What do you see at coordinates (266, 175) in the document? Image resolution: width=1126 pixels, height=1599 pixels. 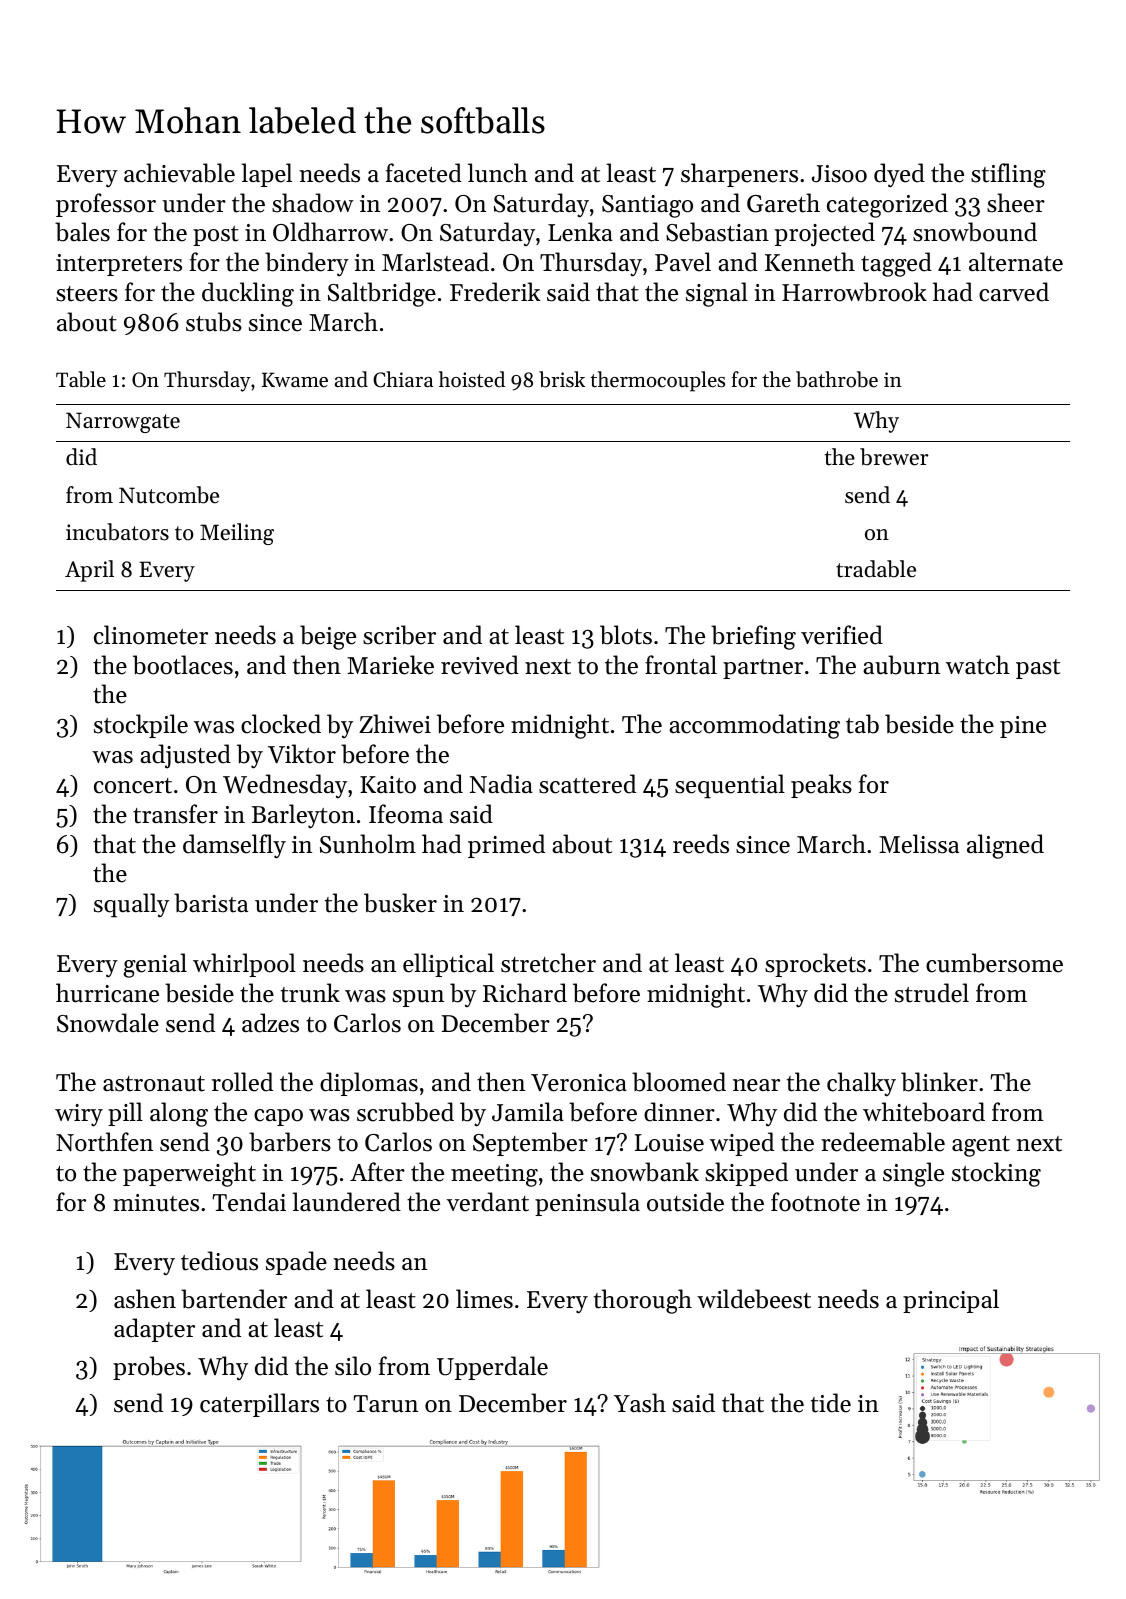 I see `lapel` at bounding box center [266, 175].
